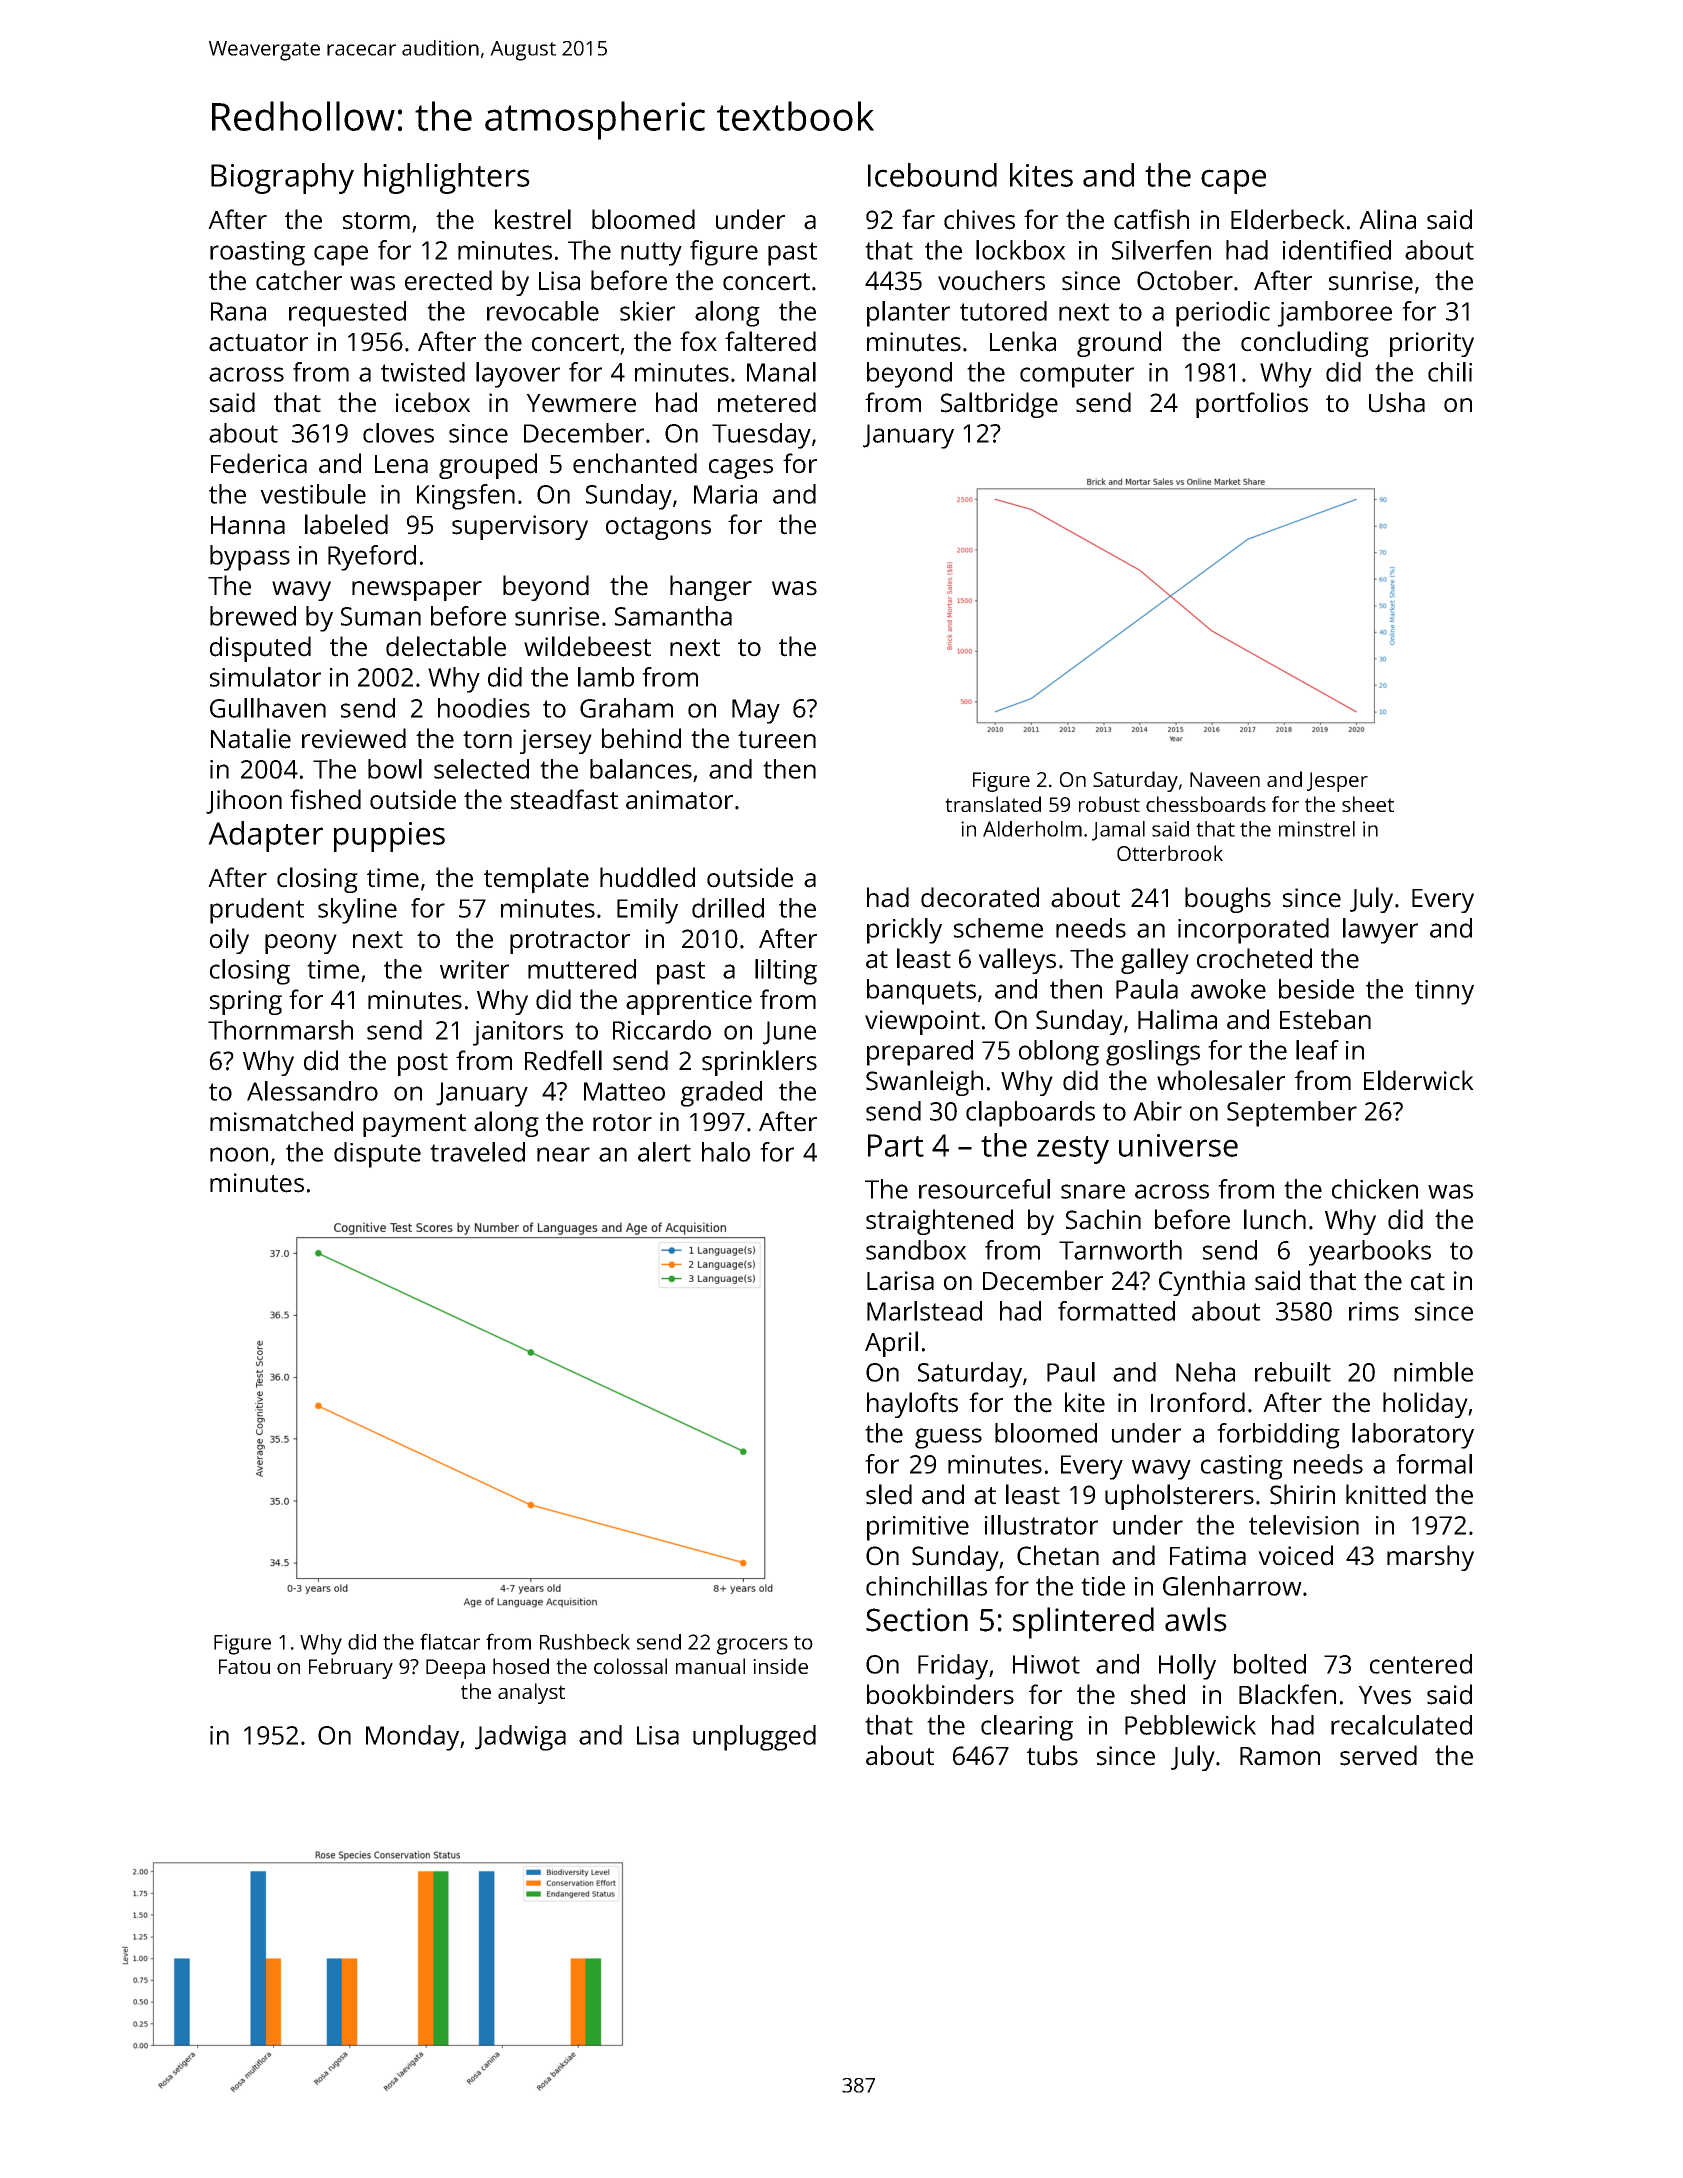 The height and width of the screenshot is (2178, 1683). Describe the element at coordinates (1378, 1755) in the screenshot. I see `served` at that location.
